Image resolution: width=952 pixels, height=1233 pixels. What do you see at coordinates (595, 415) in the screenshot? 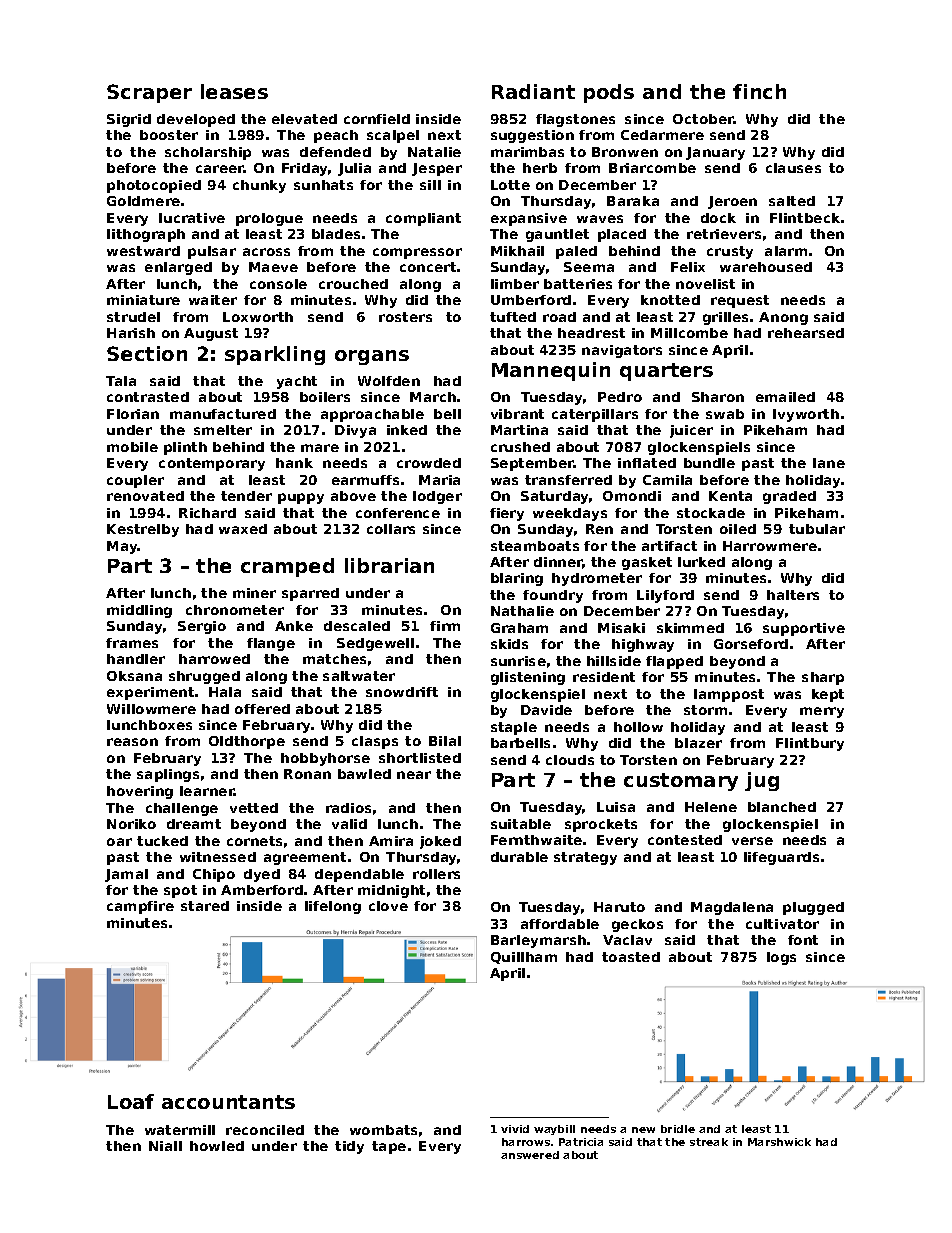
I see `caterpillars` at bounding box center [595, 415].
